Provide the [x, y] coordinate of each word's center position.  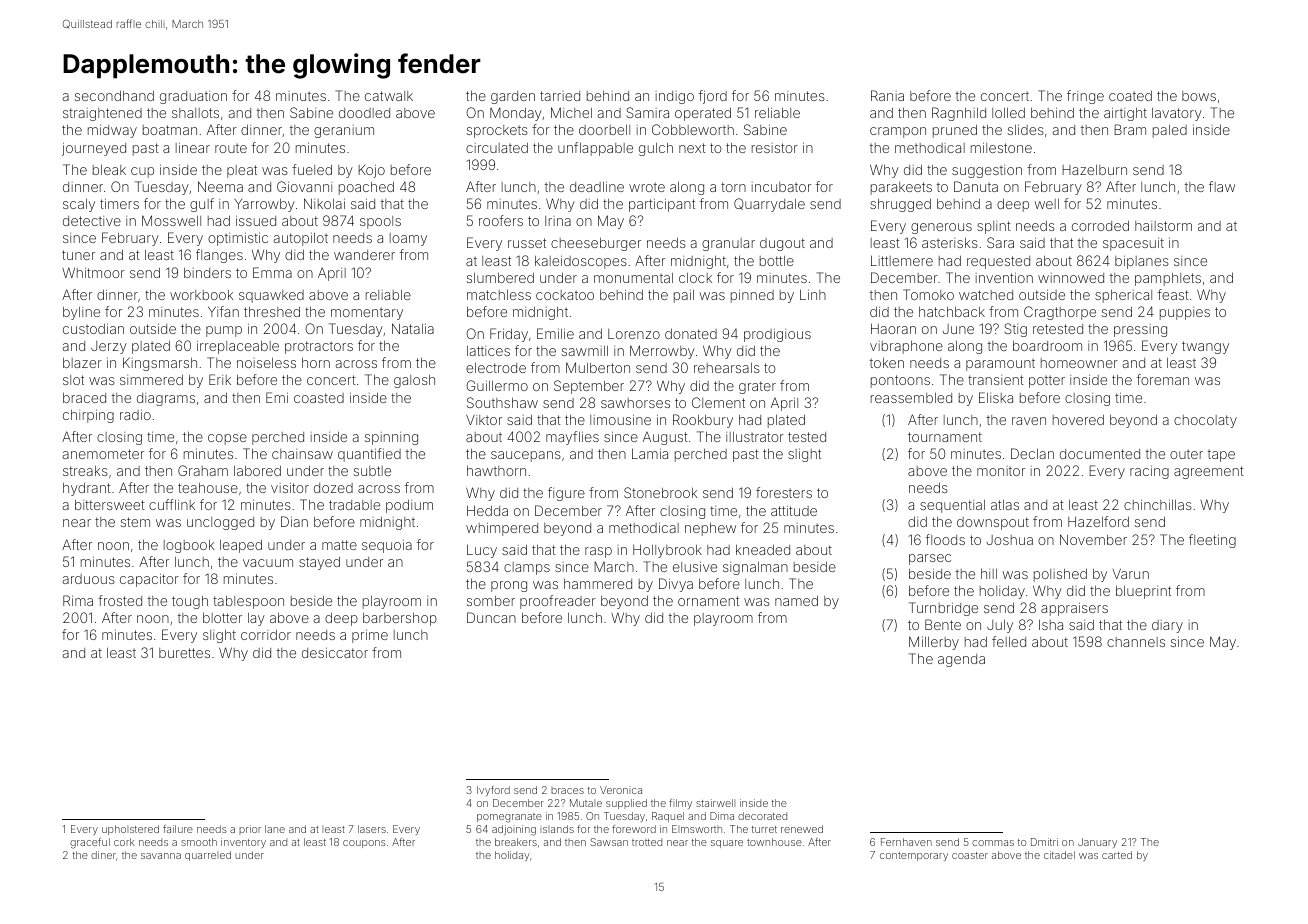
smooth [199, 842]
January [1097, 843]
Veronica [621, 790]
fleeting [1212, 541]
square [727, 844]
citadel [1059, 855]
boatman [170, 130]
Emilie [555, 333]
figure [566, 494]
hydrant [87, 489]
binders [207, 273]
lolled [1008, 113]
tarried [560, 96]
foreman [1163, 379]
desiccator [335, 652]
